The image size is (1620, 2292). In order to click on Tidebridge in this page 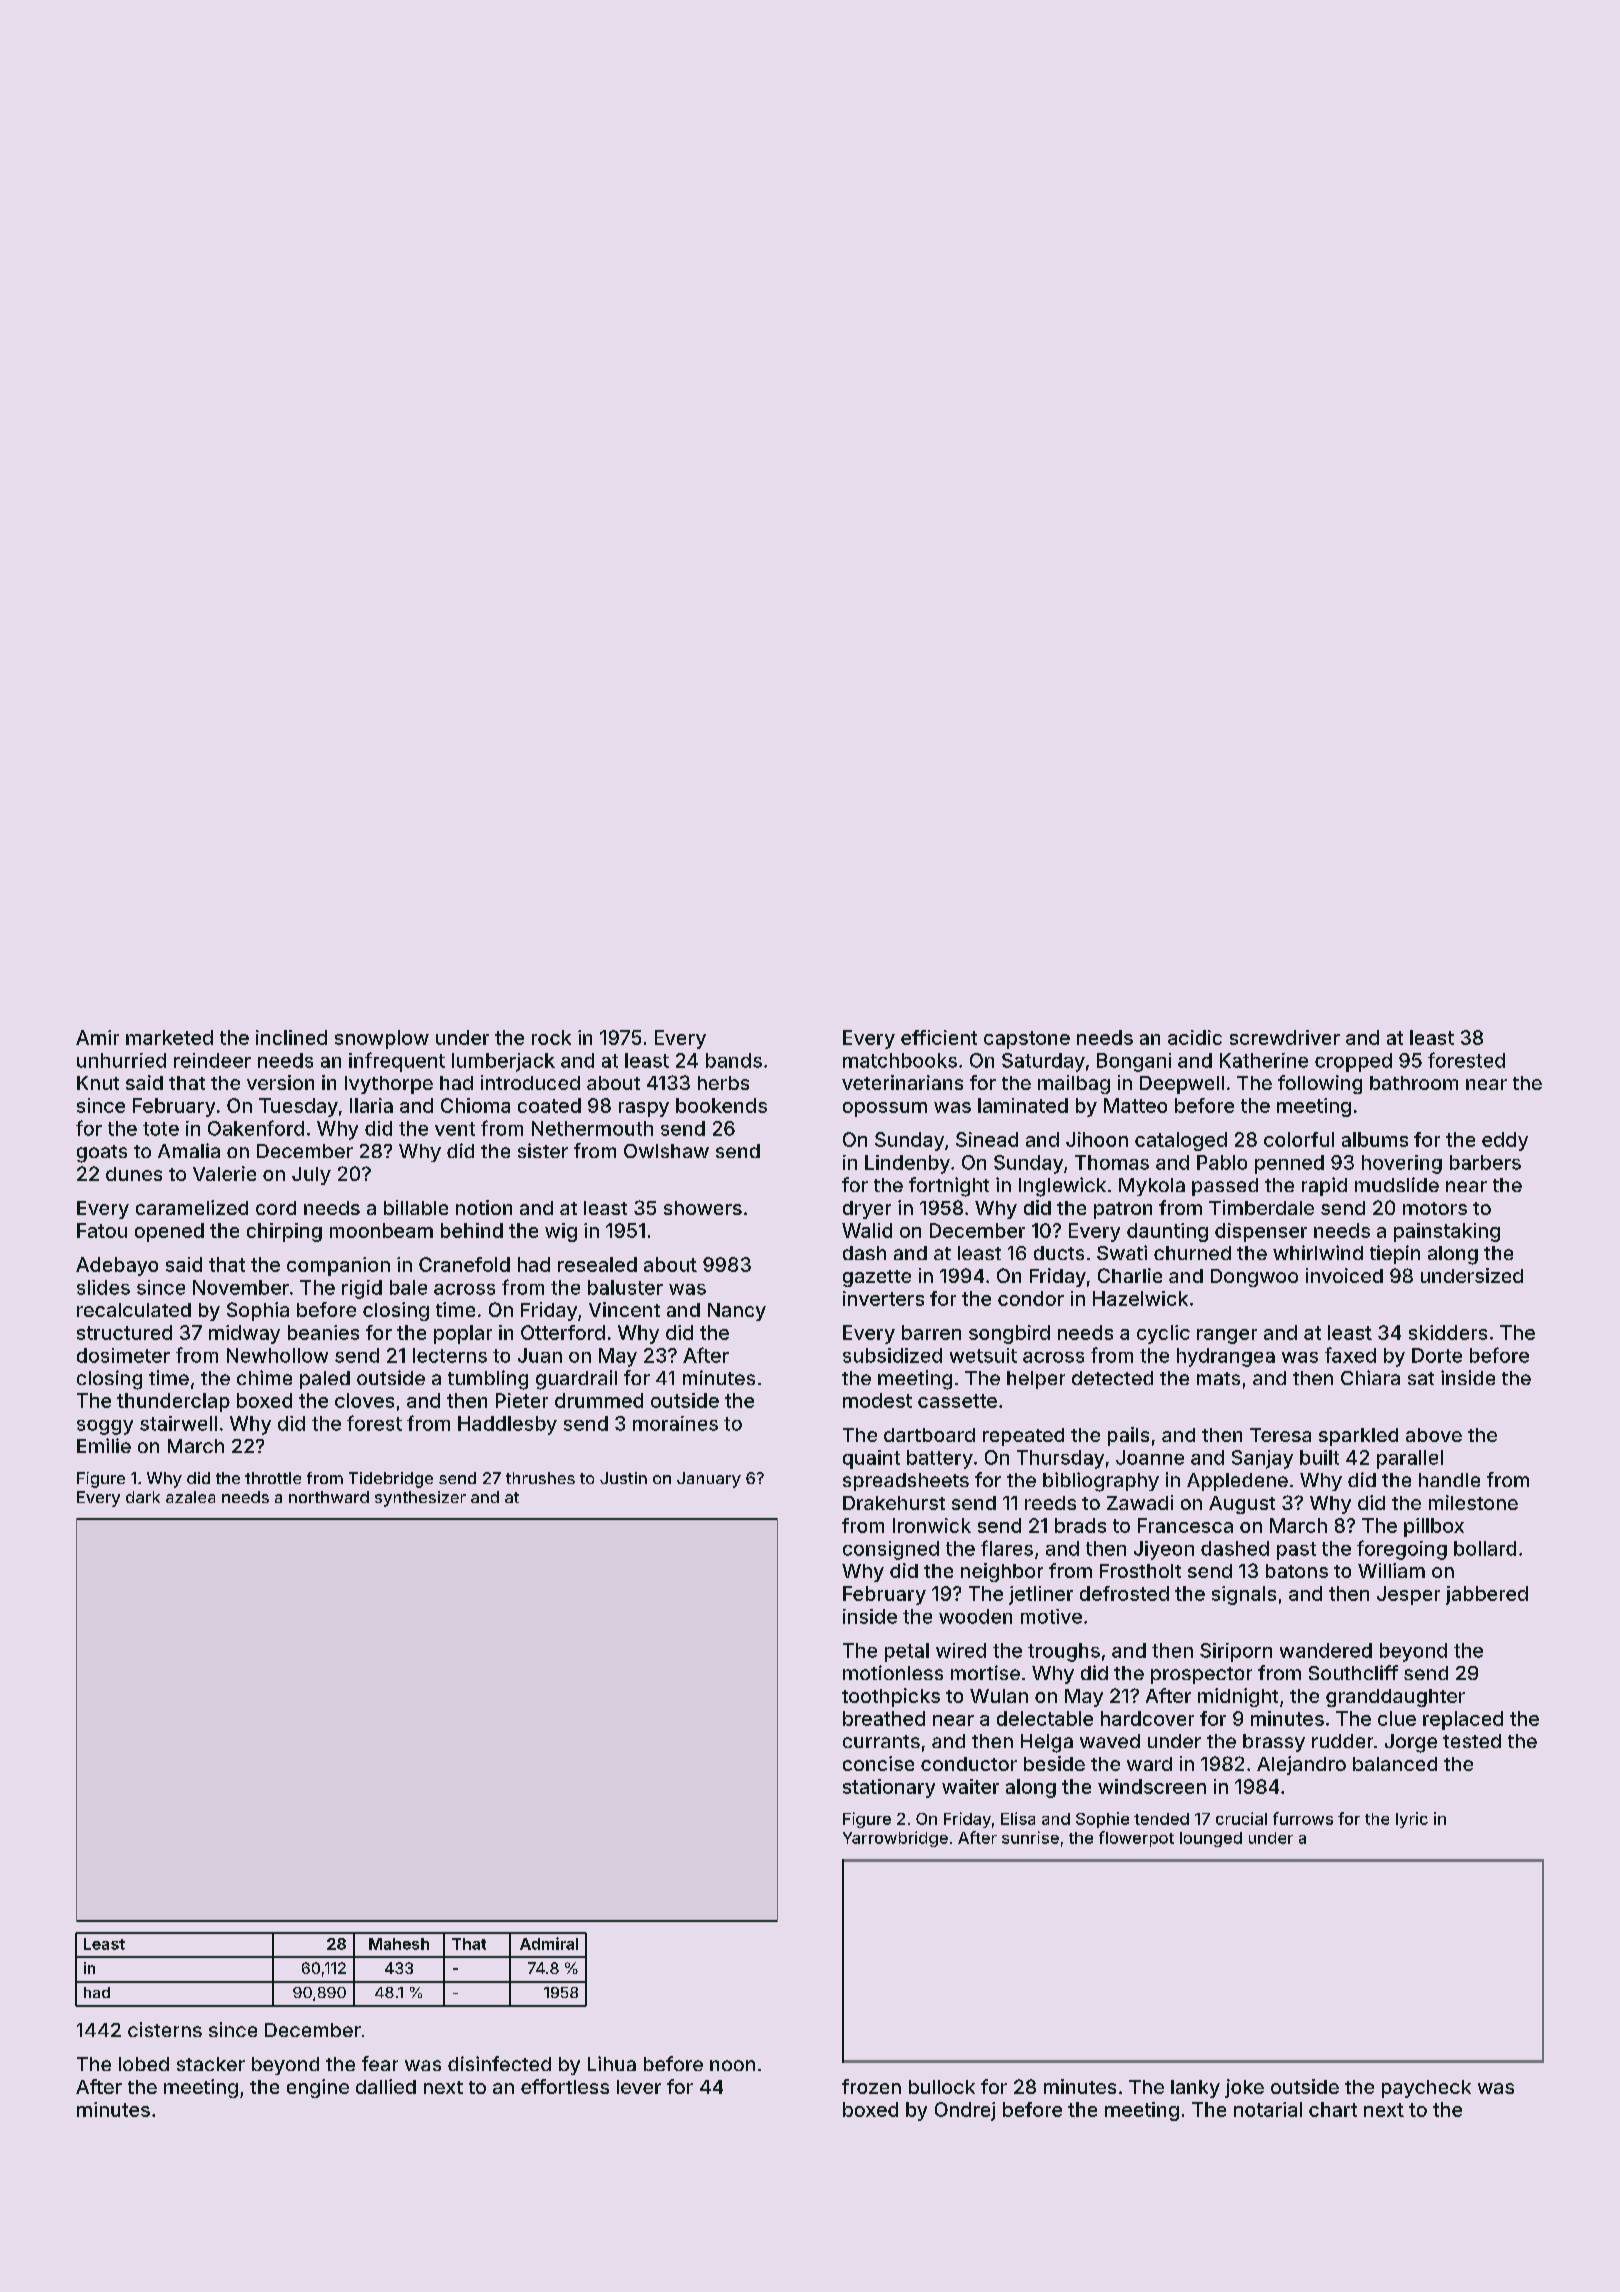, I will do `click(391, 1480)`.
